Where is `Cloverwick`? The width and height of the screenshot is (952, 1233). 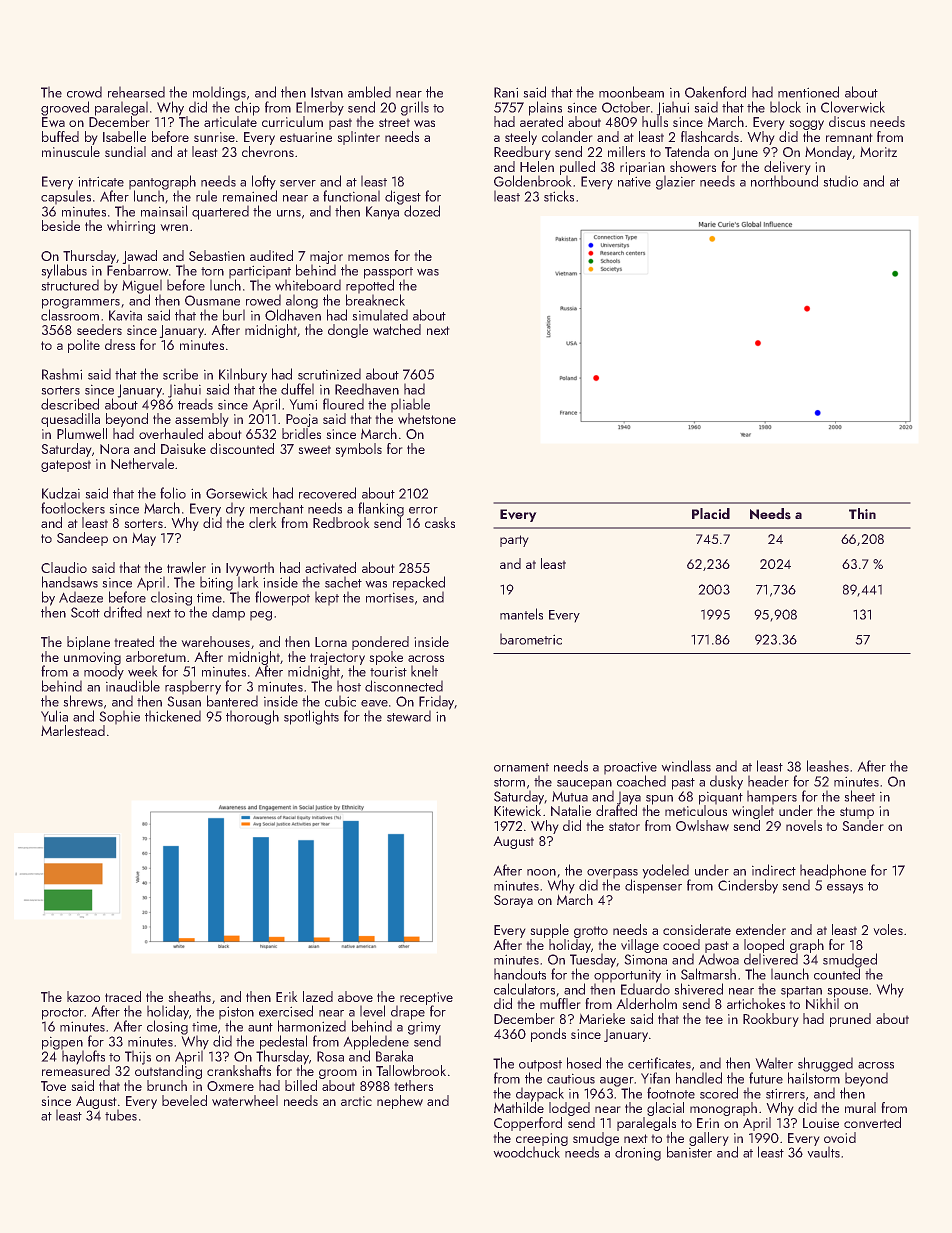
Cloverwick is located at coordinates (853, 107).
